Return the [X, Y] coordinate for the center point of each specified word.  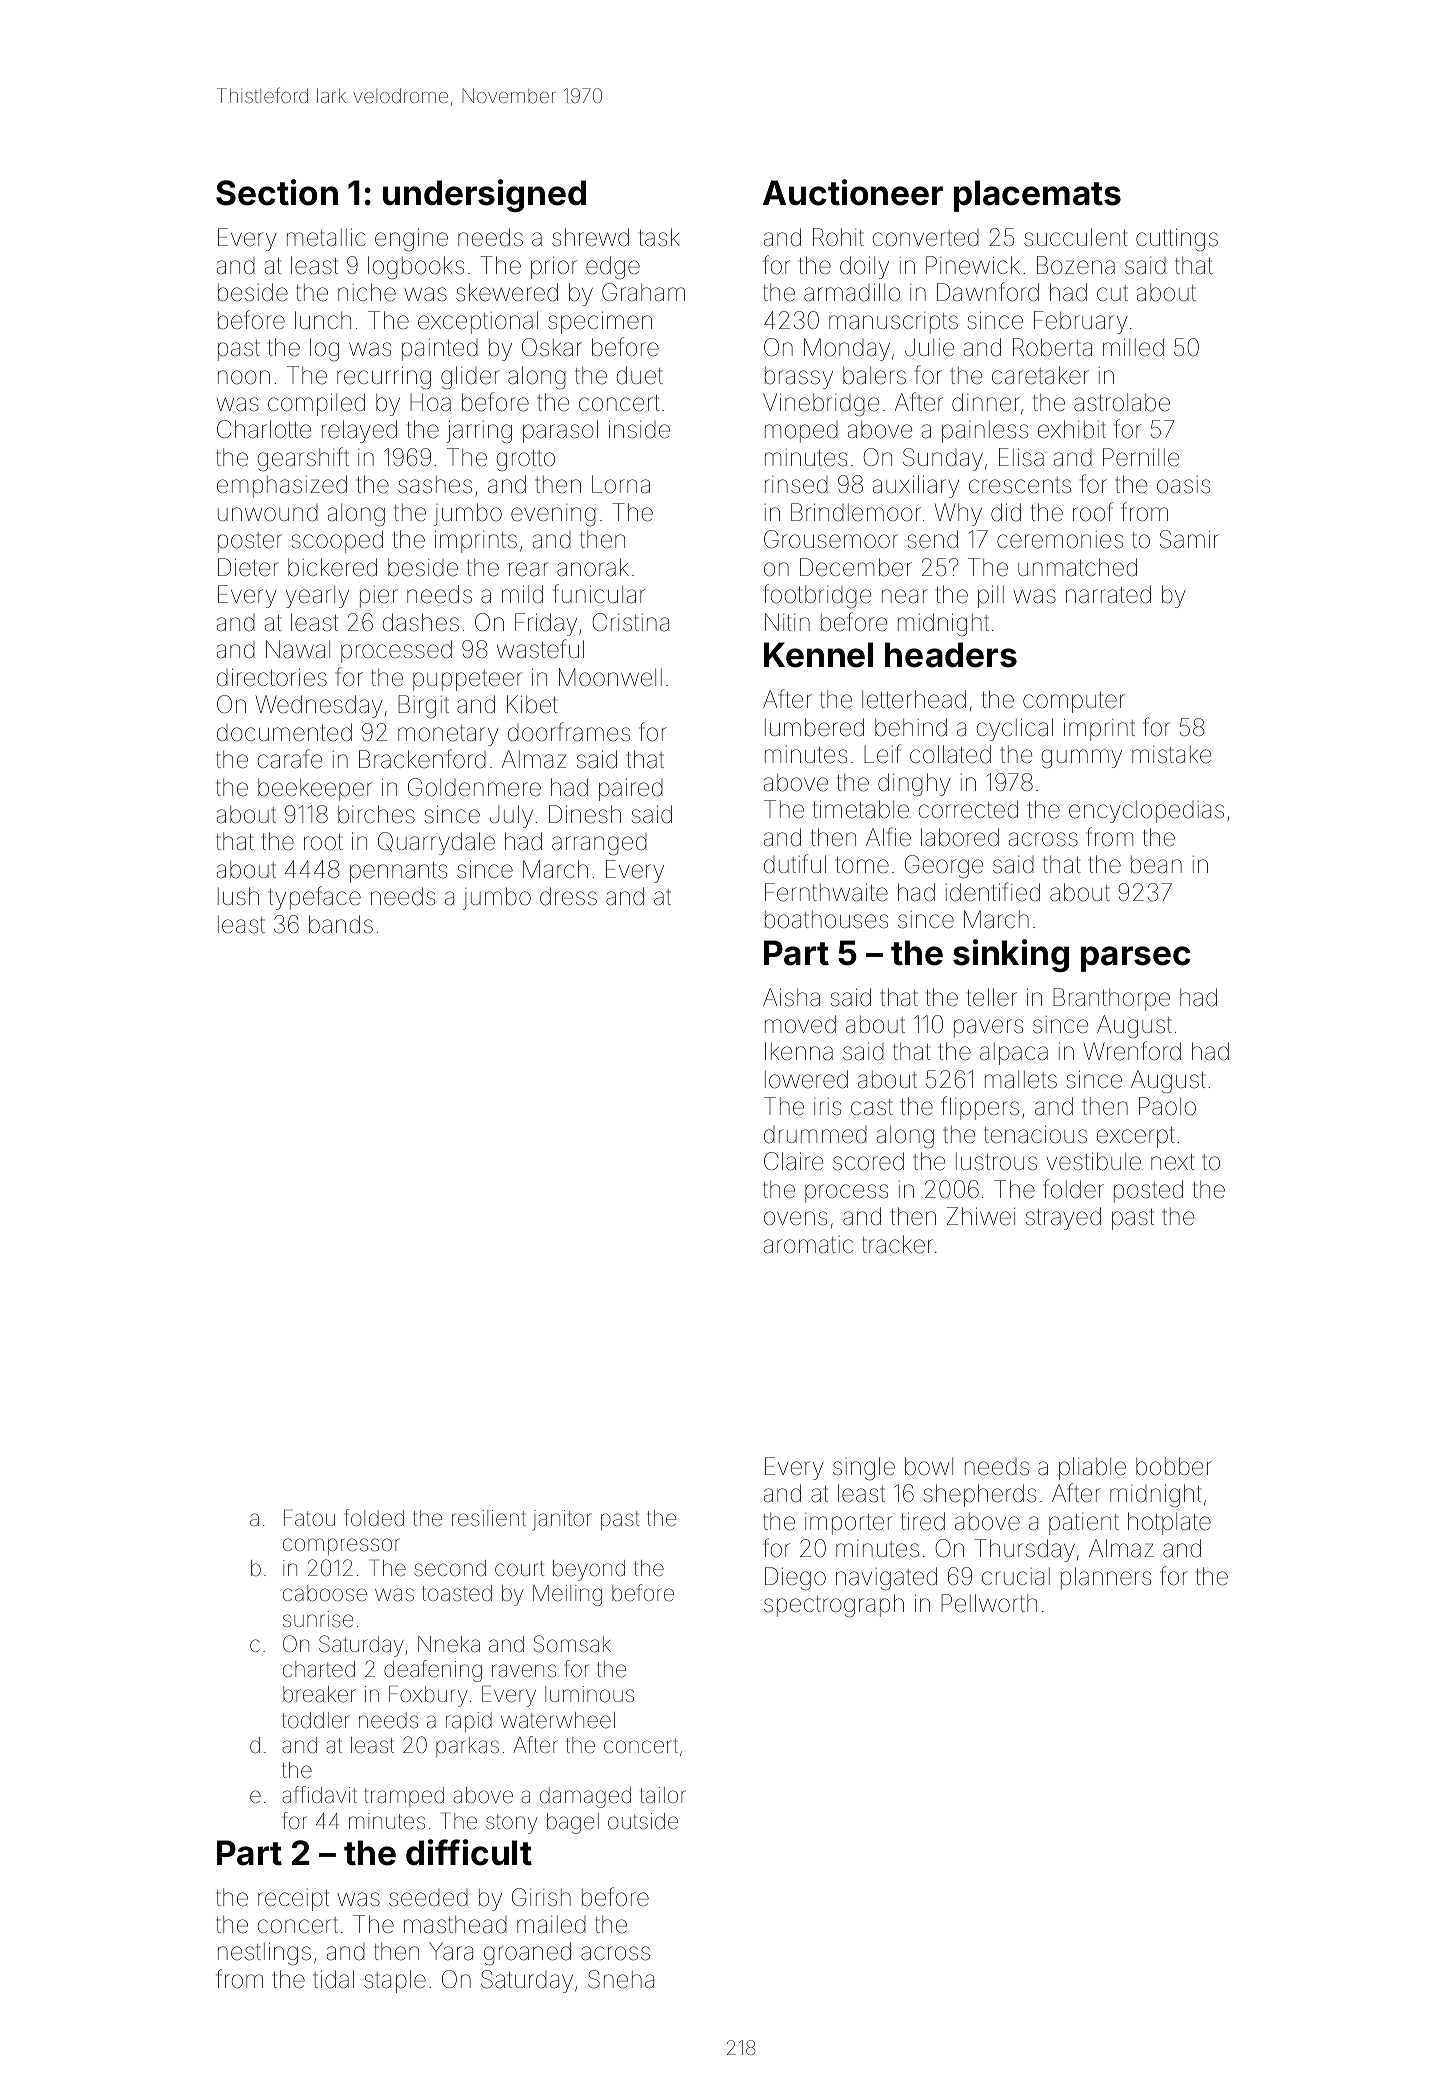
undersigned [484, 195]
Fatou [309, 1517]
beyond [589, 1570]
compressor [341, 1546]
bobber [1174, 1466]
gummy [1082, 758]
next [1173, 1162]
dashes [421, 622]
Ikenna [799, 1051]
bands [341, 924]
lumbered [814, 727]
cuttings [1177, 239]
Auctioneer [853, 192]
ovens [795, 1218]
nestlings [264, 1953]
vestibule [1093, 1161]
